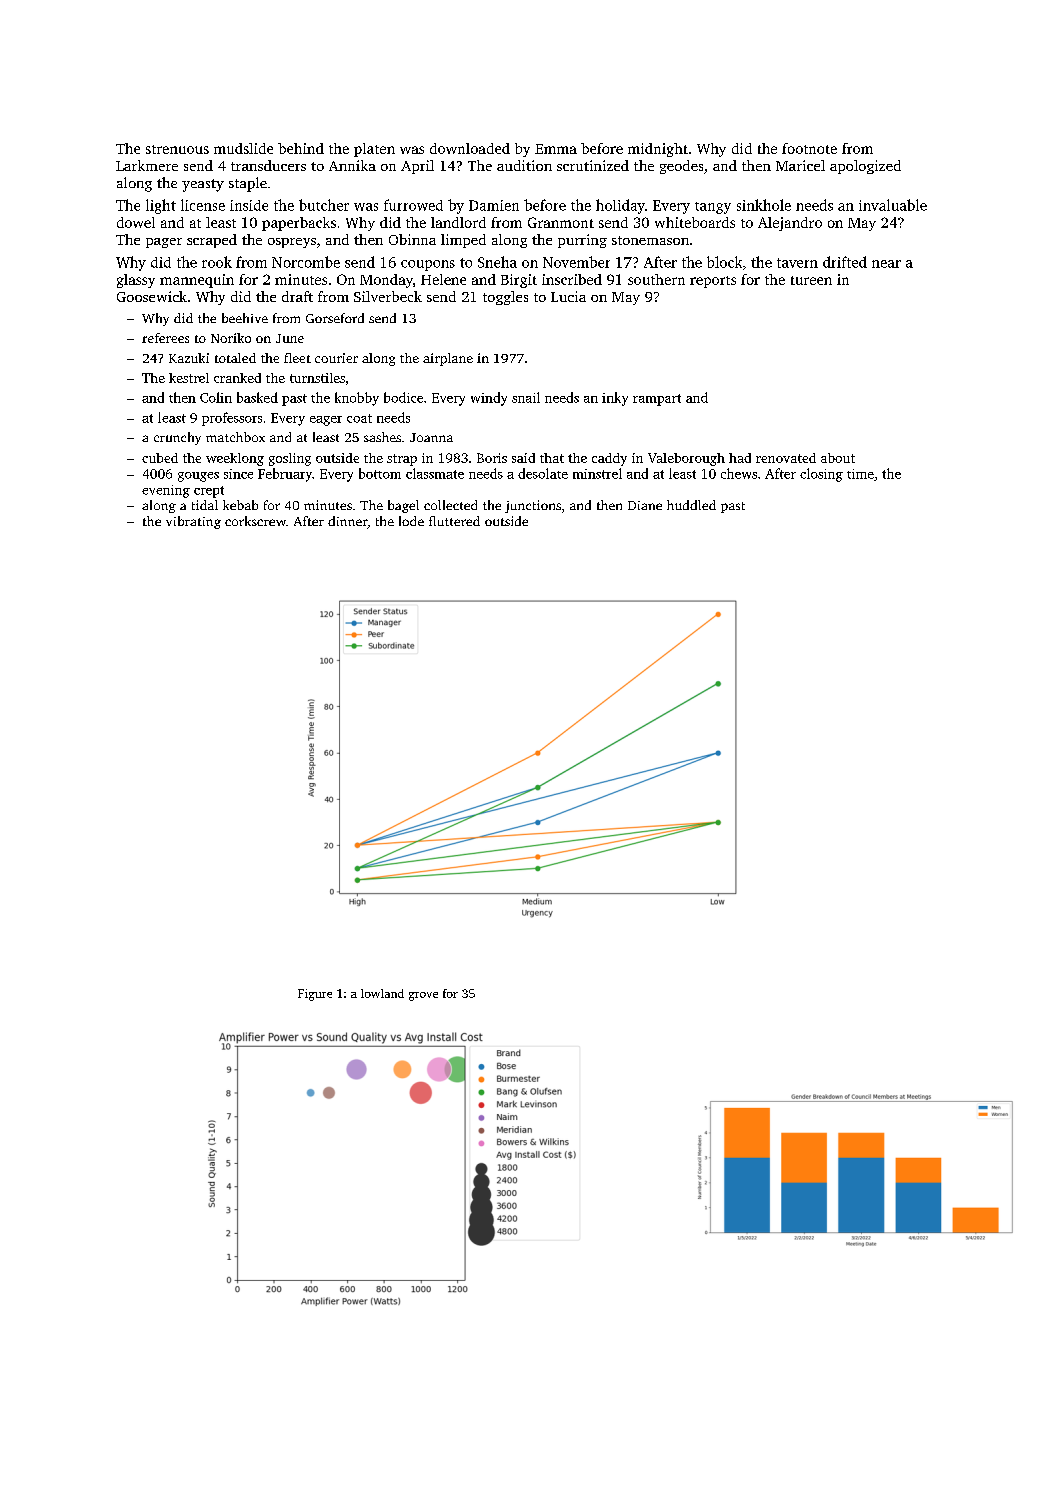 This page has height=1512, width=1044. What do you see at coordinates (315, 995) in the page?
I see `Figure` at bounding box center [315, 995].
